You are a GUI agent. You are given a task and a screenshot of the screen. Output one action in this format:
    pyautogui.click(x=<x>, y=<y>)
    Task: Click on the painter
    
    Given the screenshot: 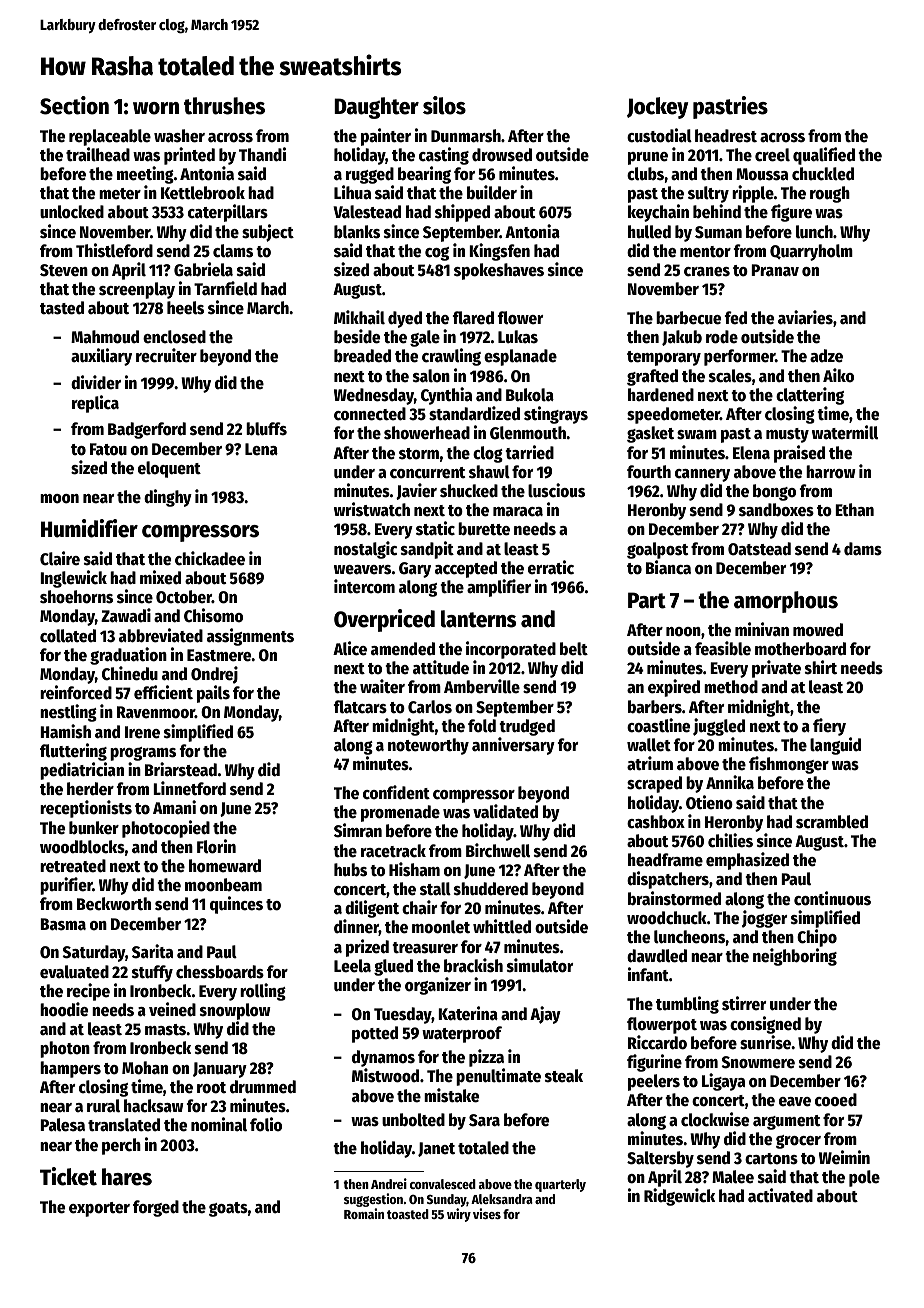 What is the action you would take?
    pyautogui.click(x=386, y=137)
